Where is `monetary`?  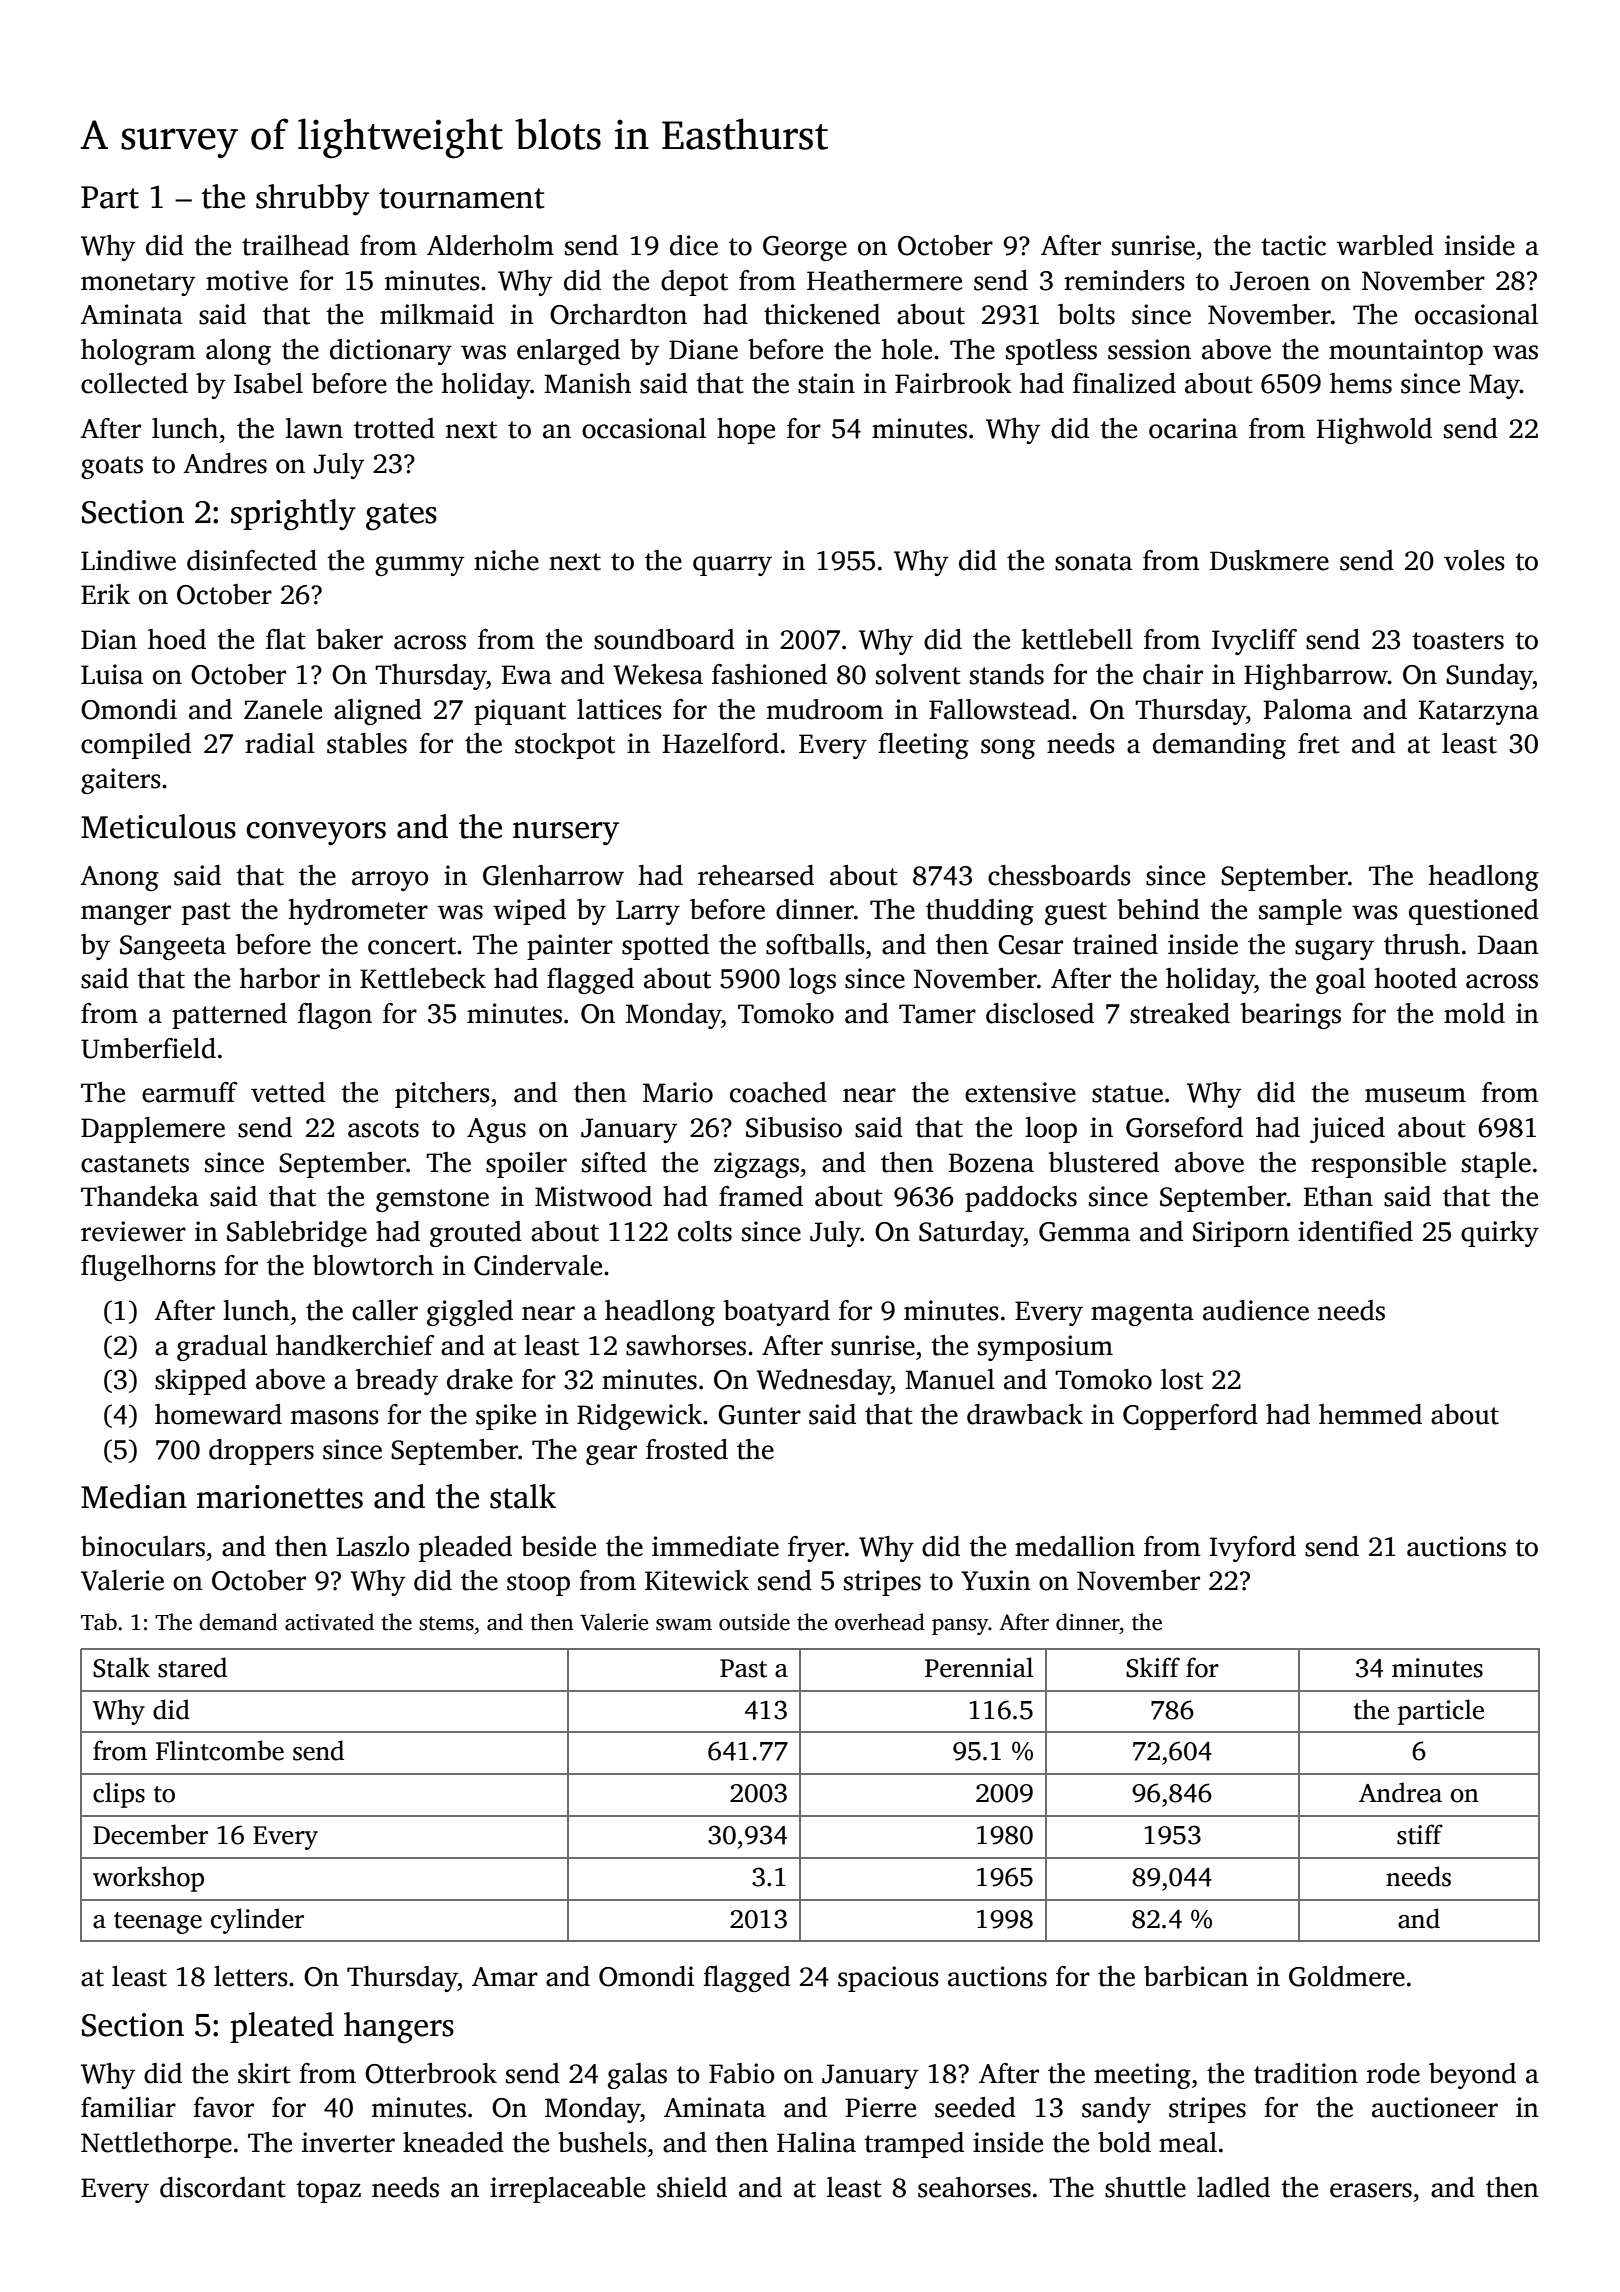 monetary is located at coordinates (138, 284).
